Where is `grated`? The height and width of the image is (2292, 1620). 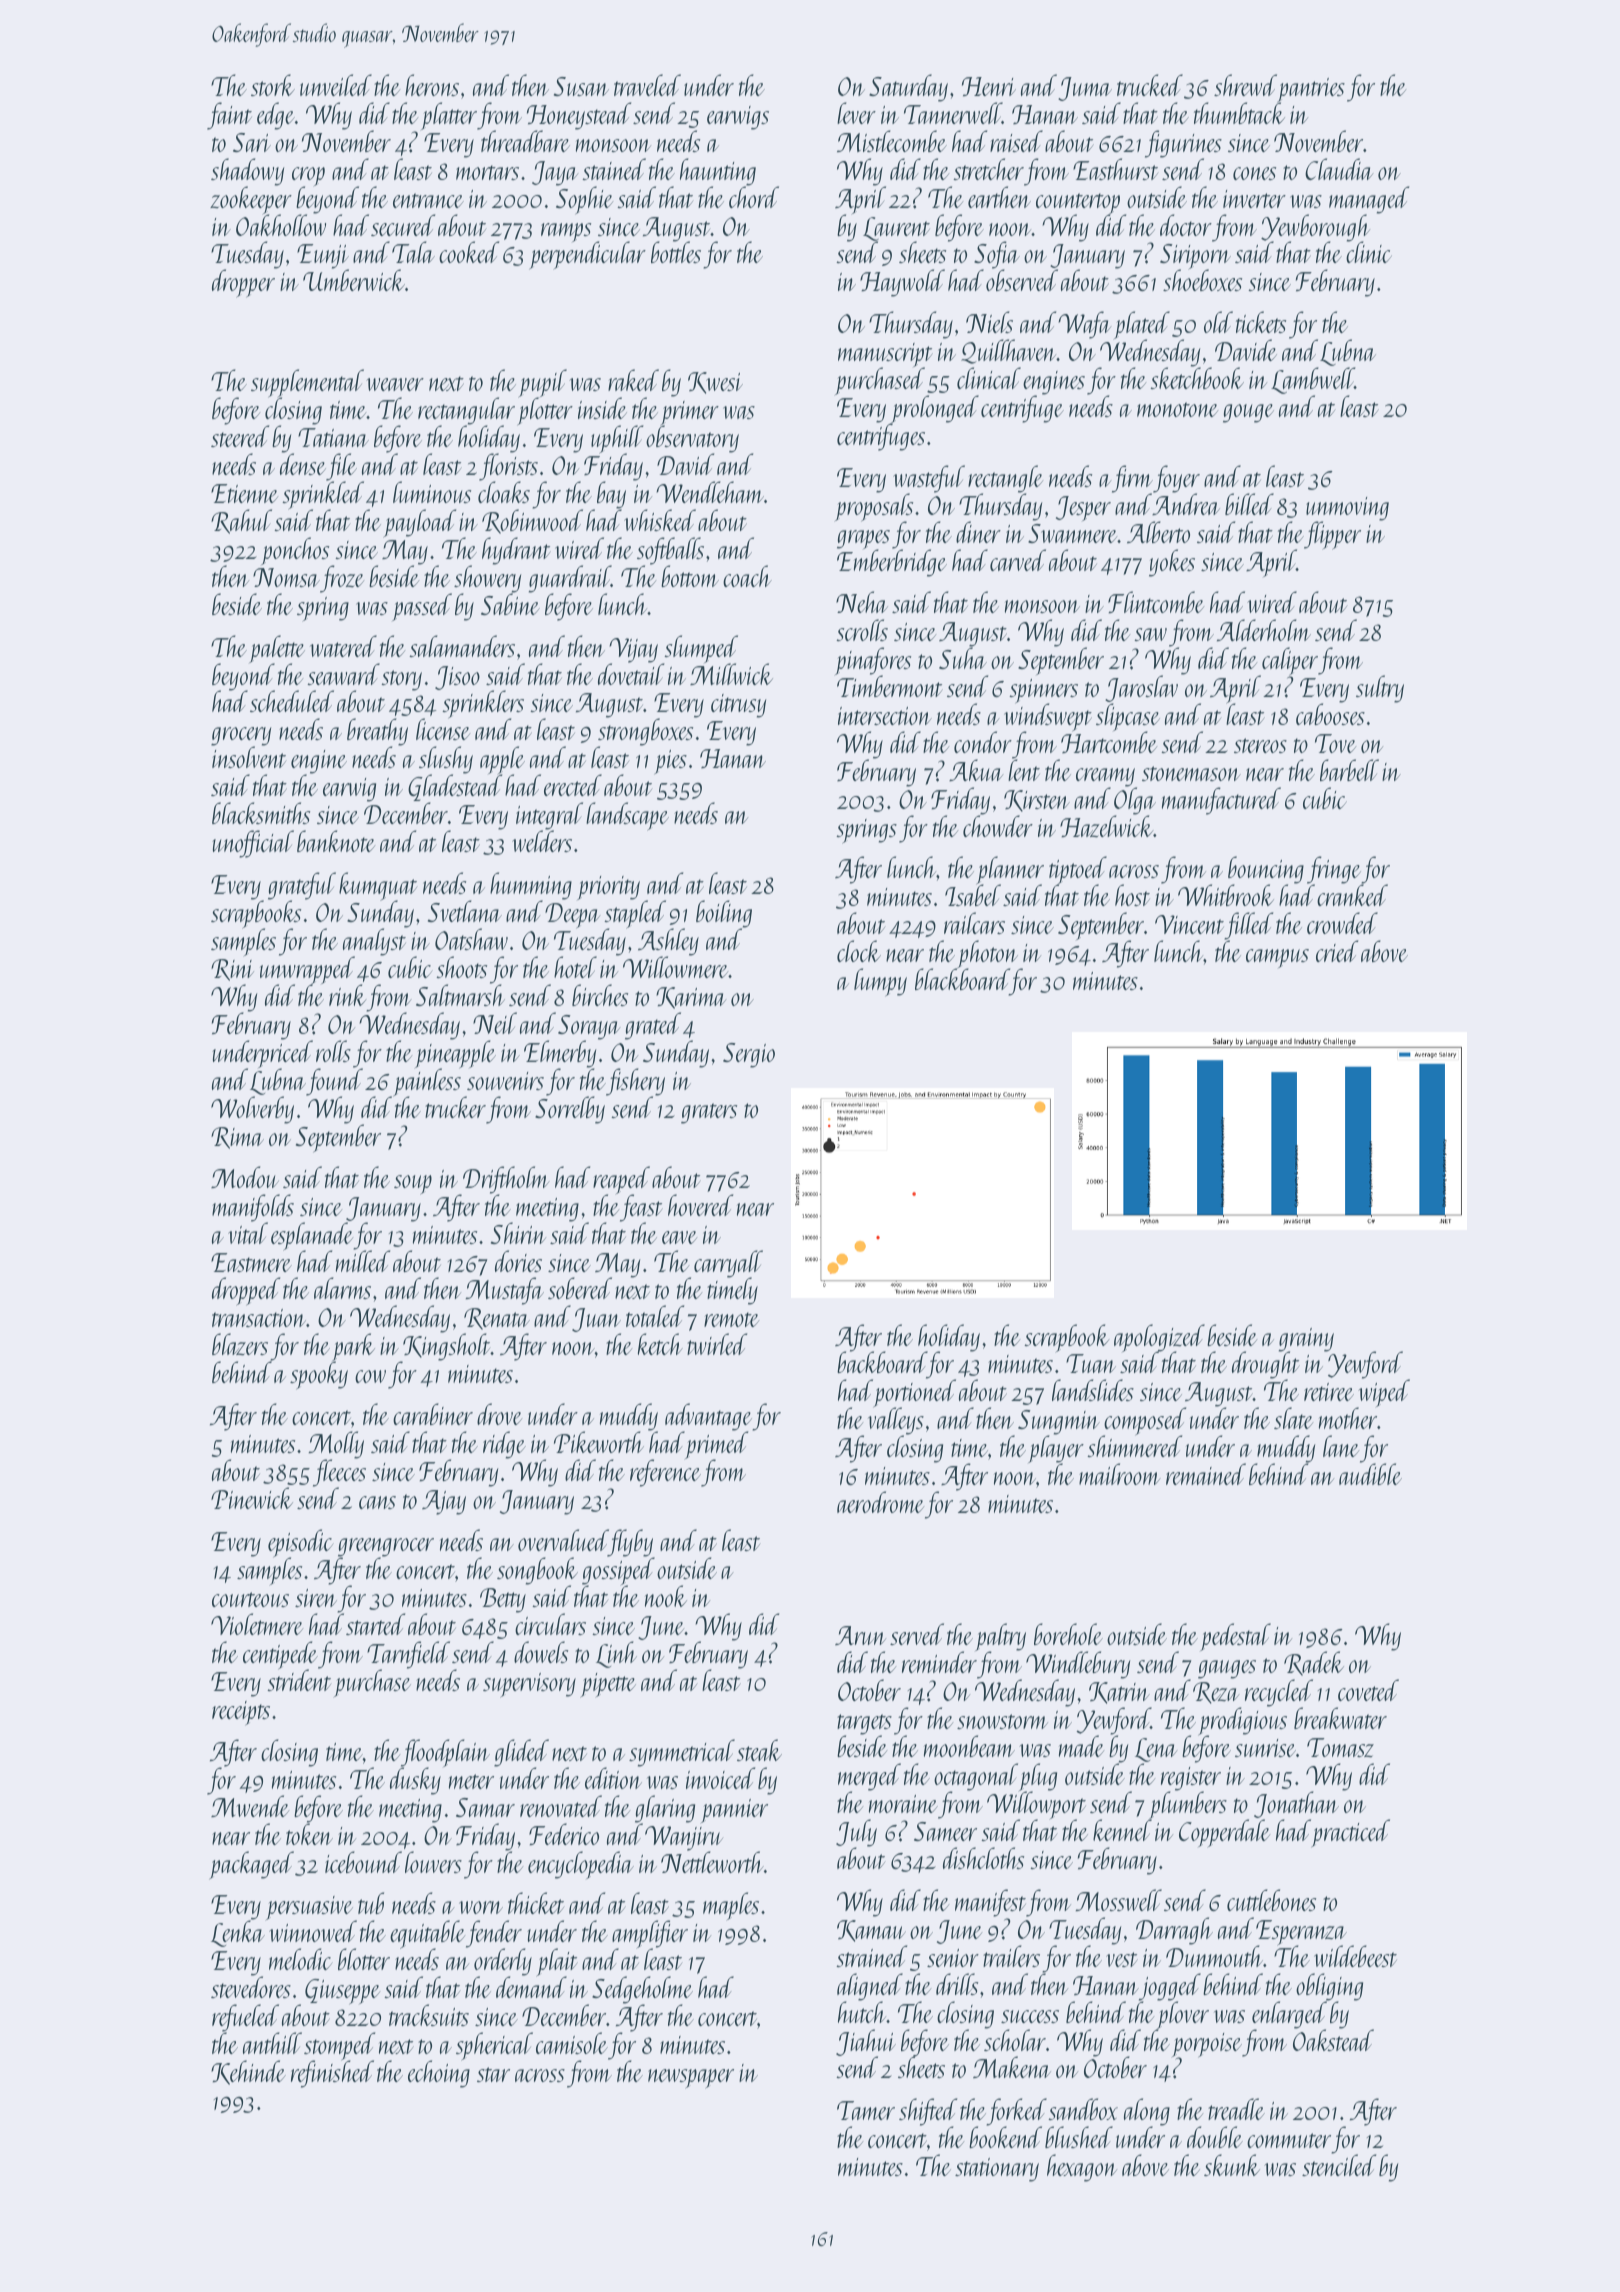
grated is located at coordinates (653, 1026).
